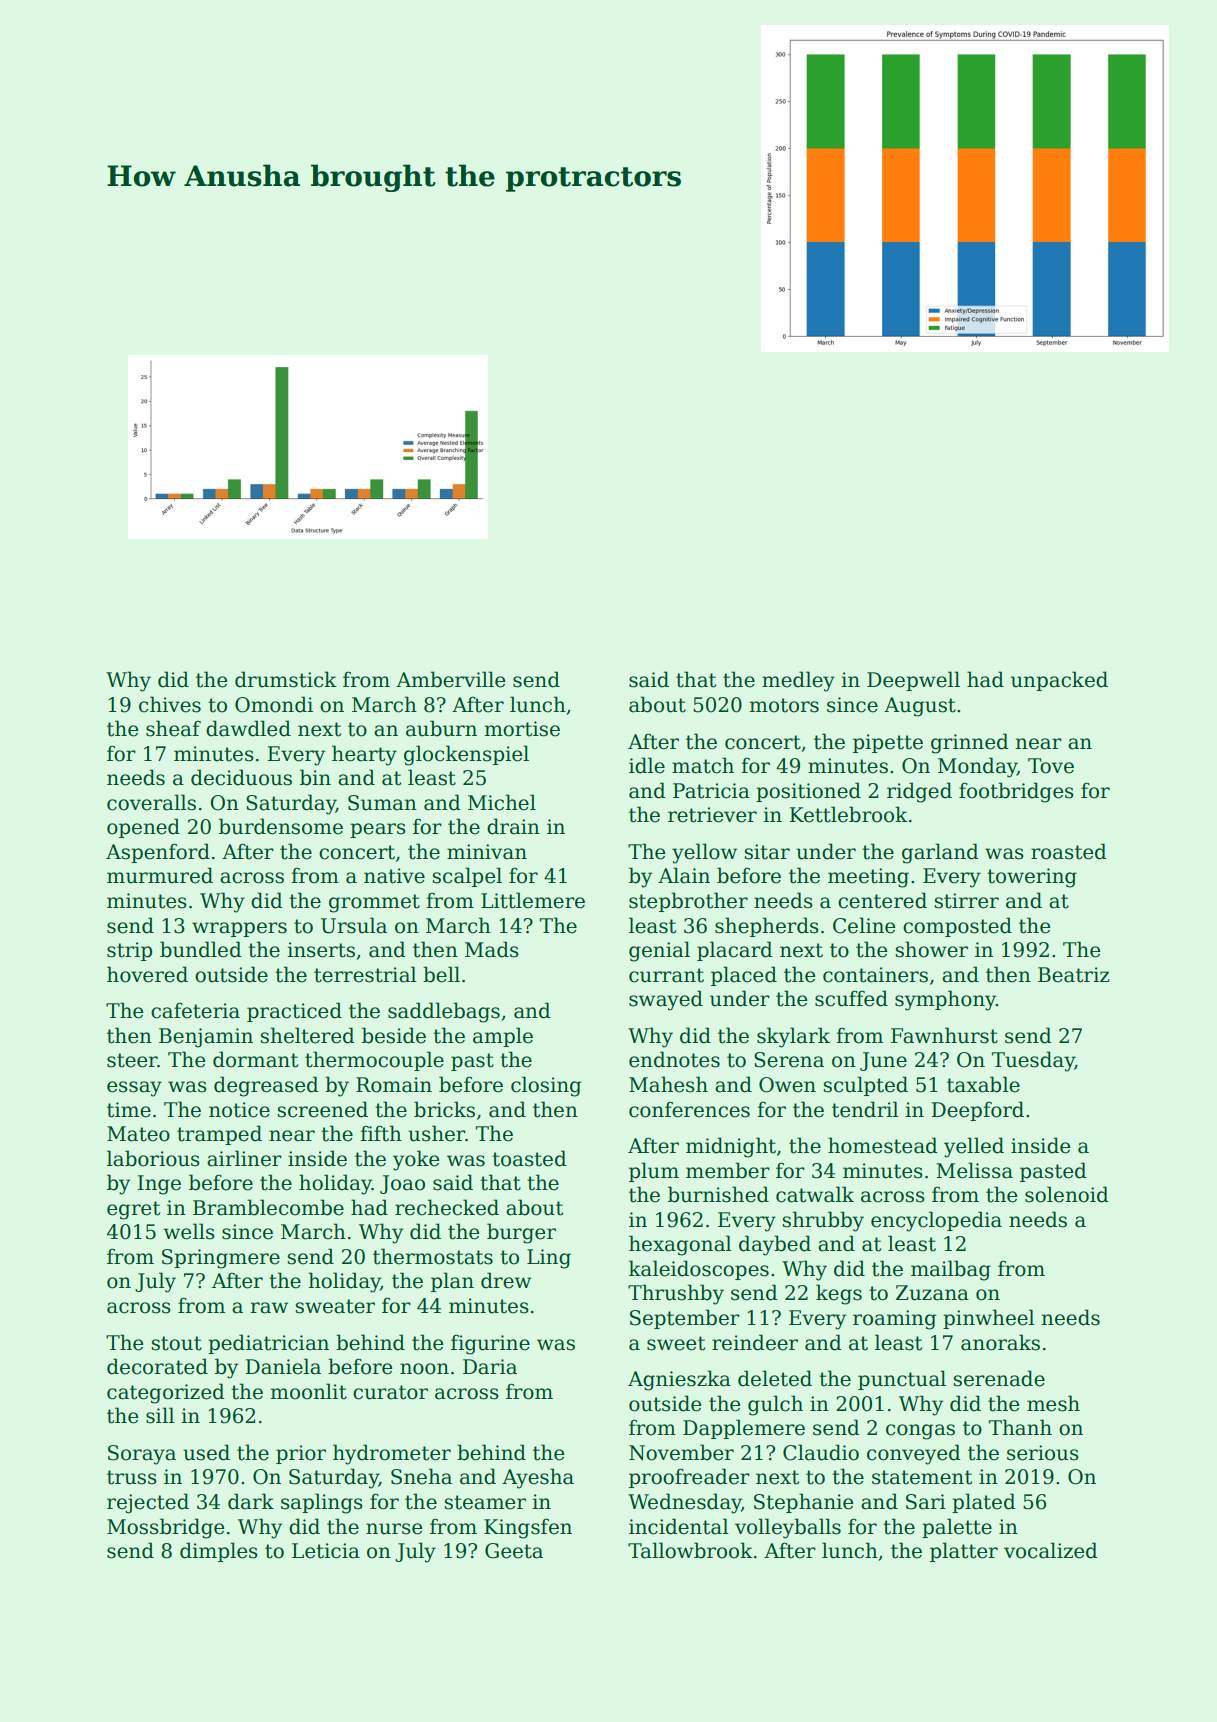 The image size is (1217, 1722). What do you see at coordinates (1000, 1342) in the screenshot?
I see `anoraks` at bounding box center [1000, 1342].
